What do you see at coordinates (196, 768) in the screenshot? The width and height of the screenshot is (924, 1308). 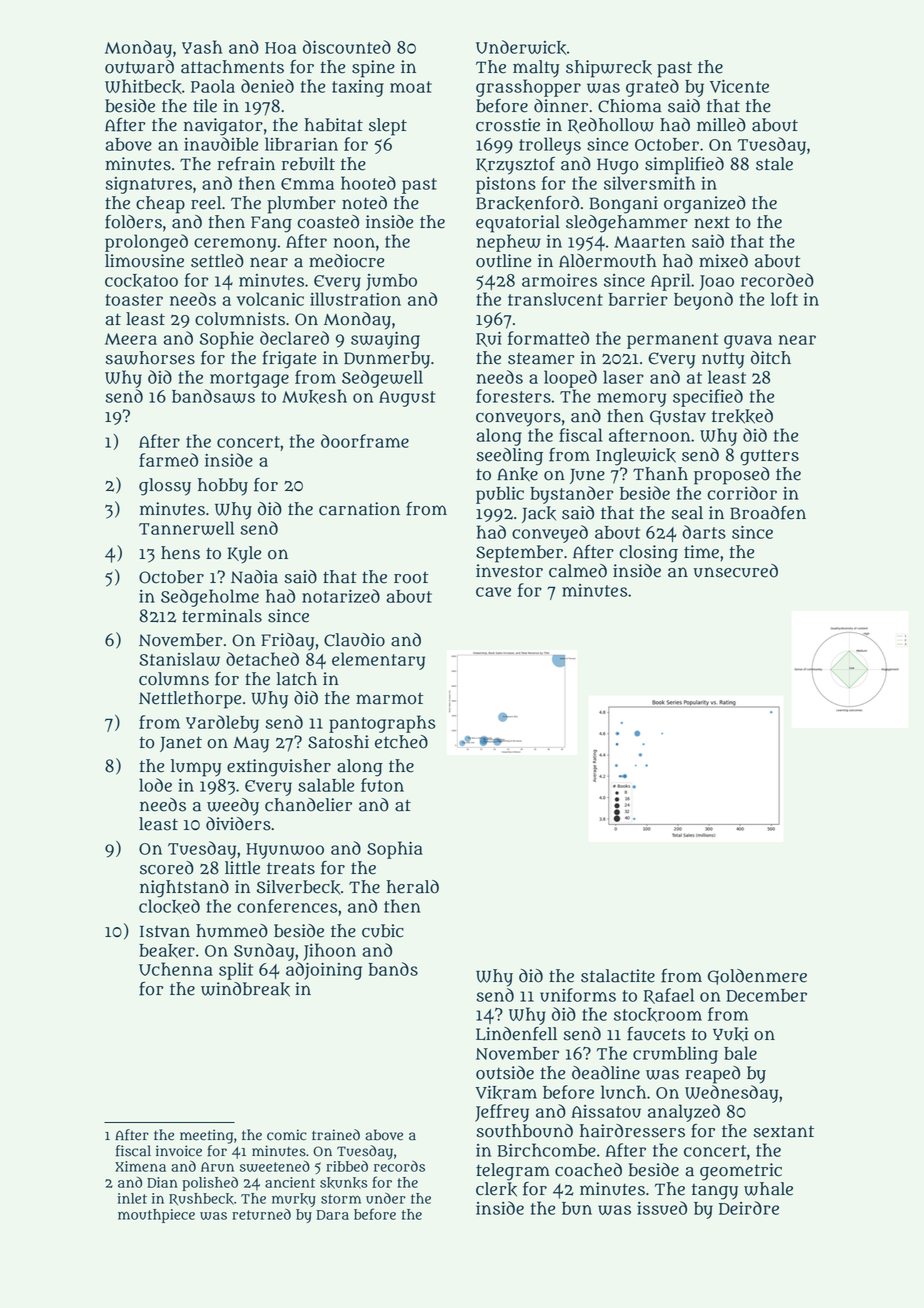 I see `lumpy` at bounding box center [196, 768].
